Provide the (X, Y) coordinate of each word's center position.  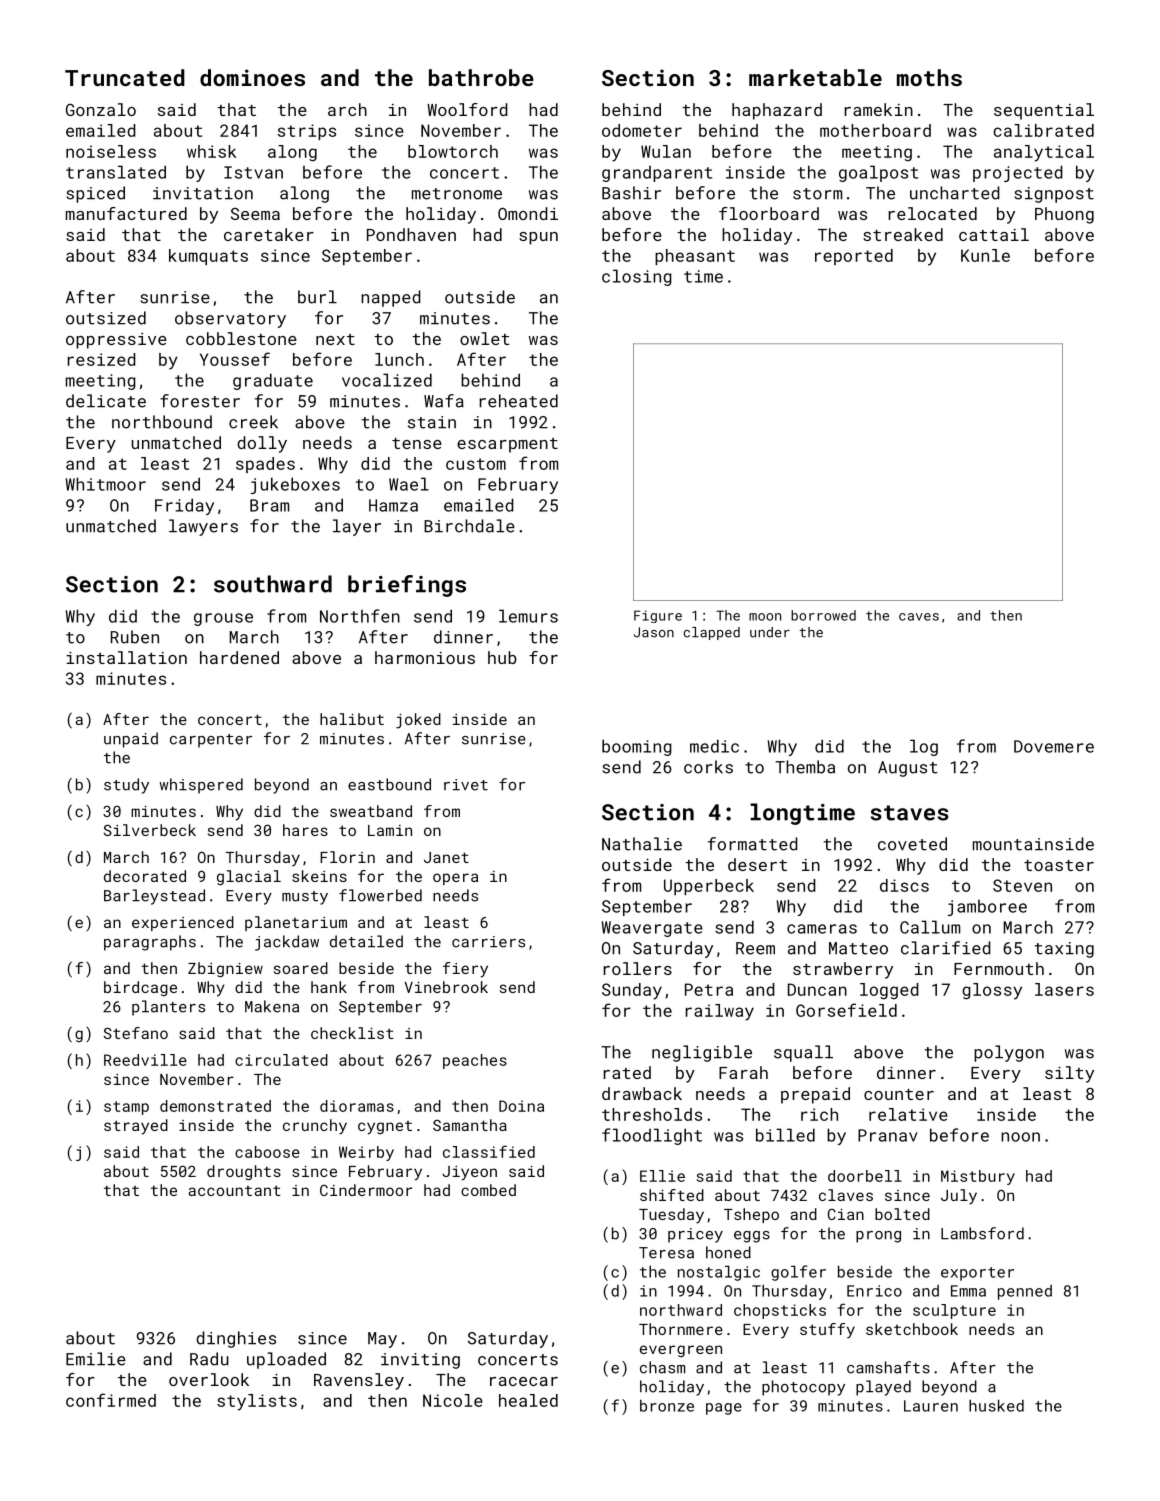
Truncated (125, 77)
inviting (420, 1361)
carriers (488, 942)
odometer (642, 130)
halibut (352, 719)
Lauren (931, 1406)
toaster (1059, 865)
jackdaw (287, 943)
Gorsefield (846, 1010)
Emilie (96, 1359)
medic (714, 746)
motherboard (875, 130)
